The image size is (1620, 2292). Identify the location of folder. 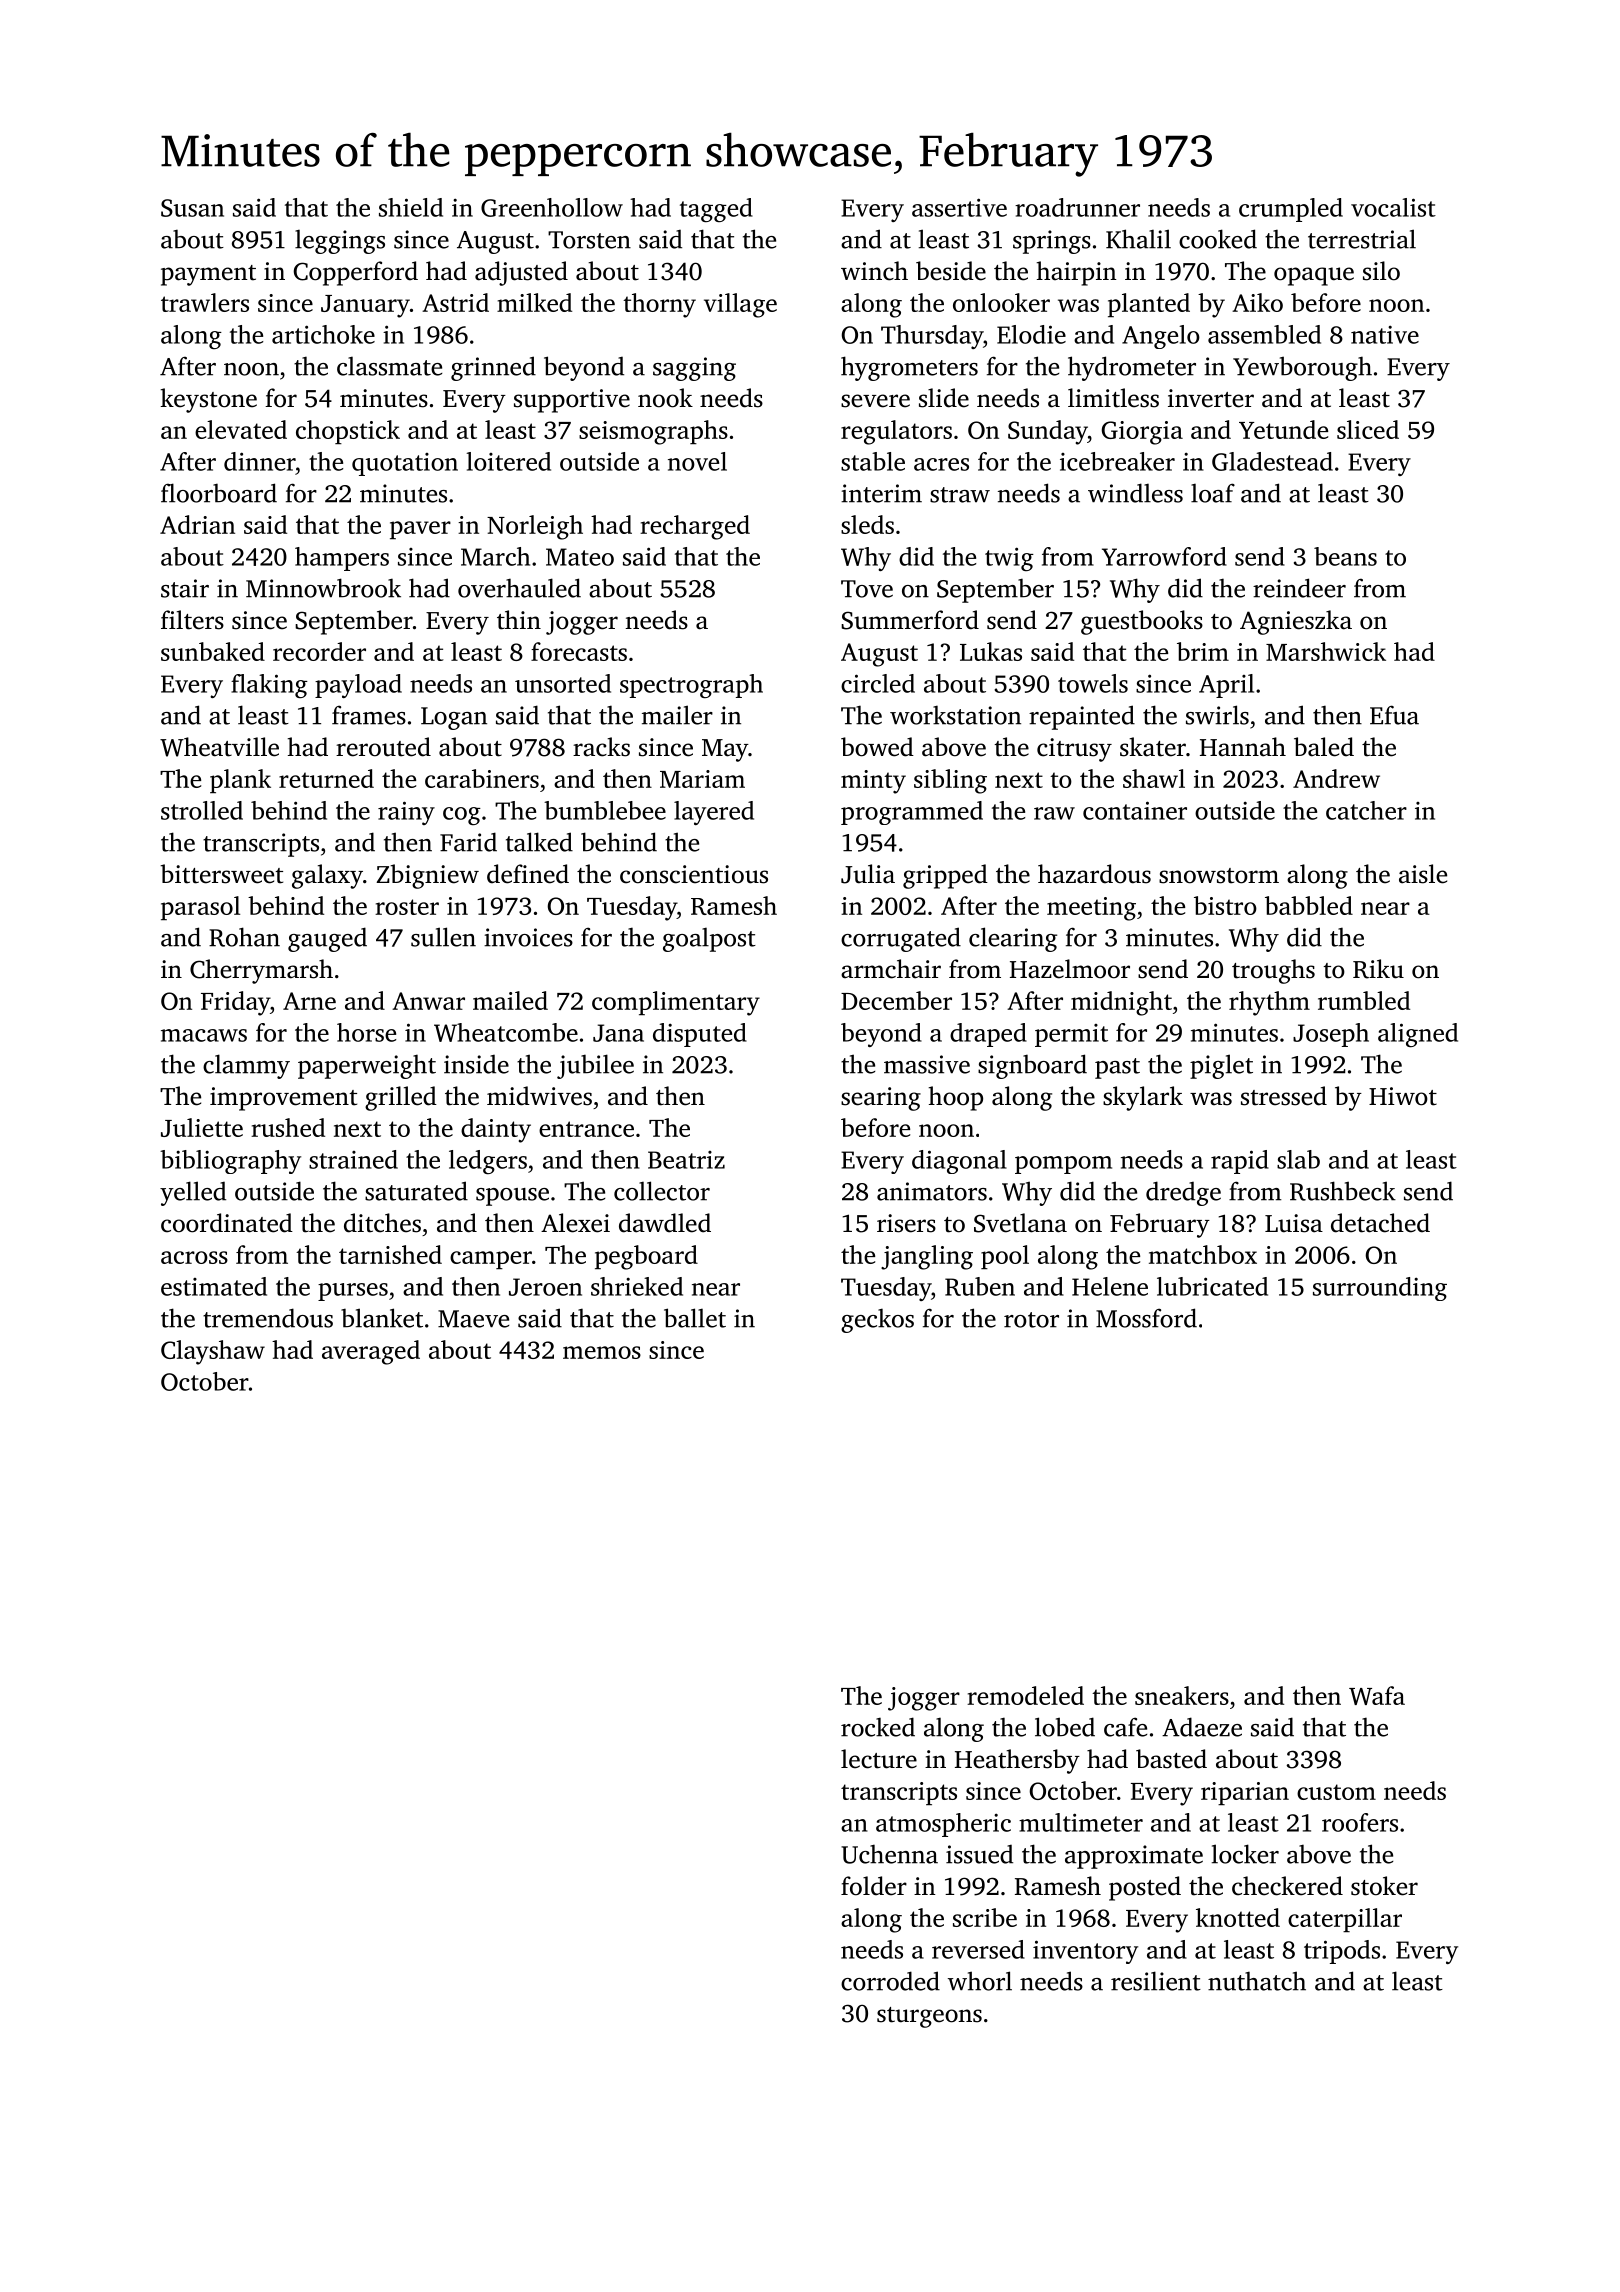
(874, 1886).
